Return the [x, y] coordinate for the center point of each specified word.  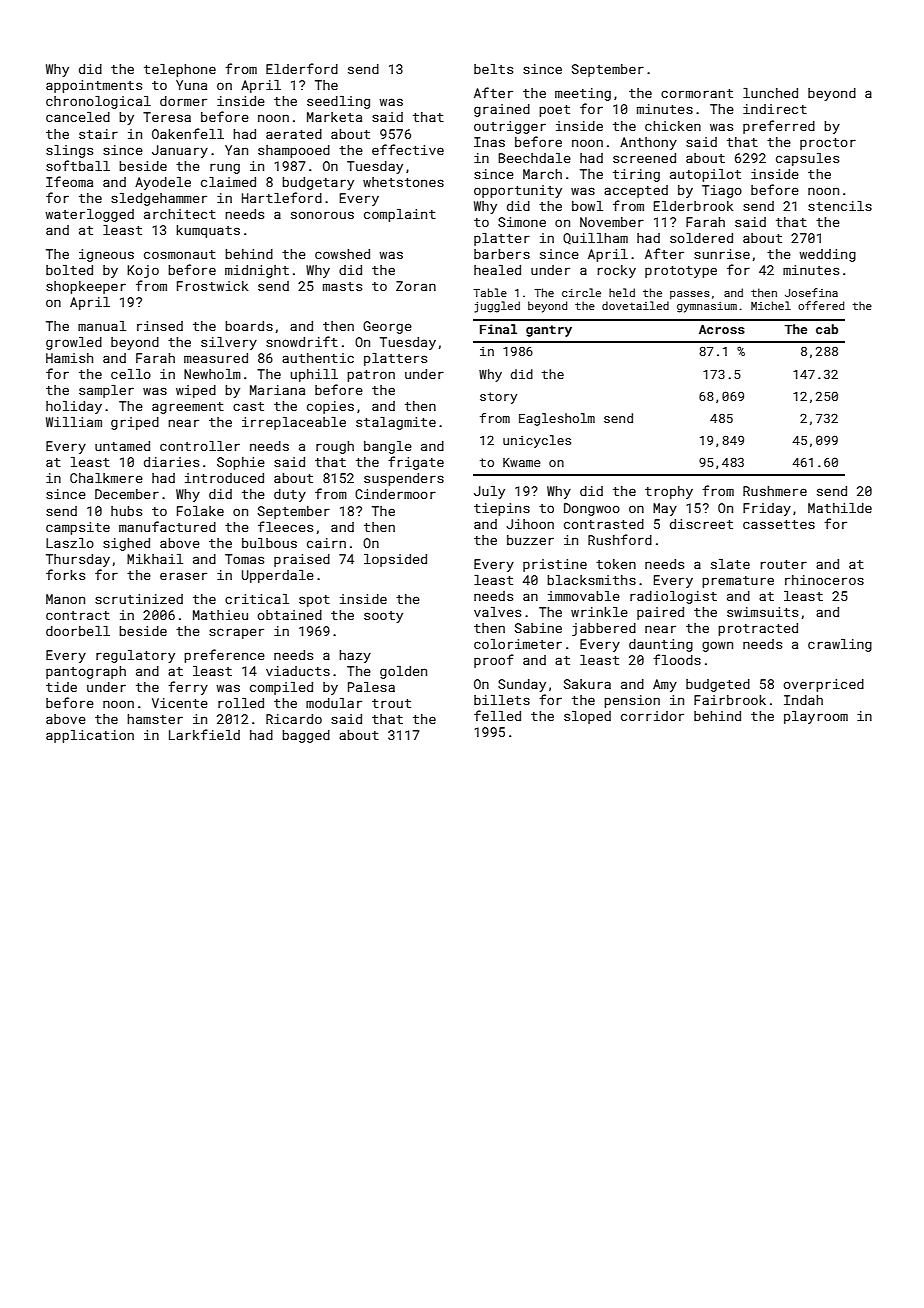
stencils [840, 206]
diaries [171, 462]
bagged [306, 736]
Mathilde [840, 508]
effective [408, 149]
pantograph [86, 672]
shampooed [294, 151]
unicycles [537, 441]
